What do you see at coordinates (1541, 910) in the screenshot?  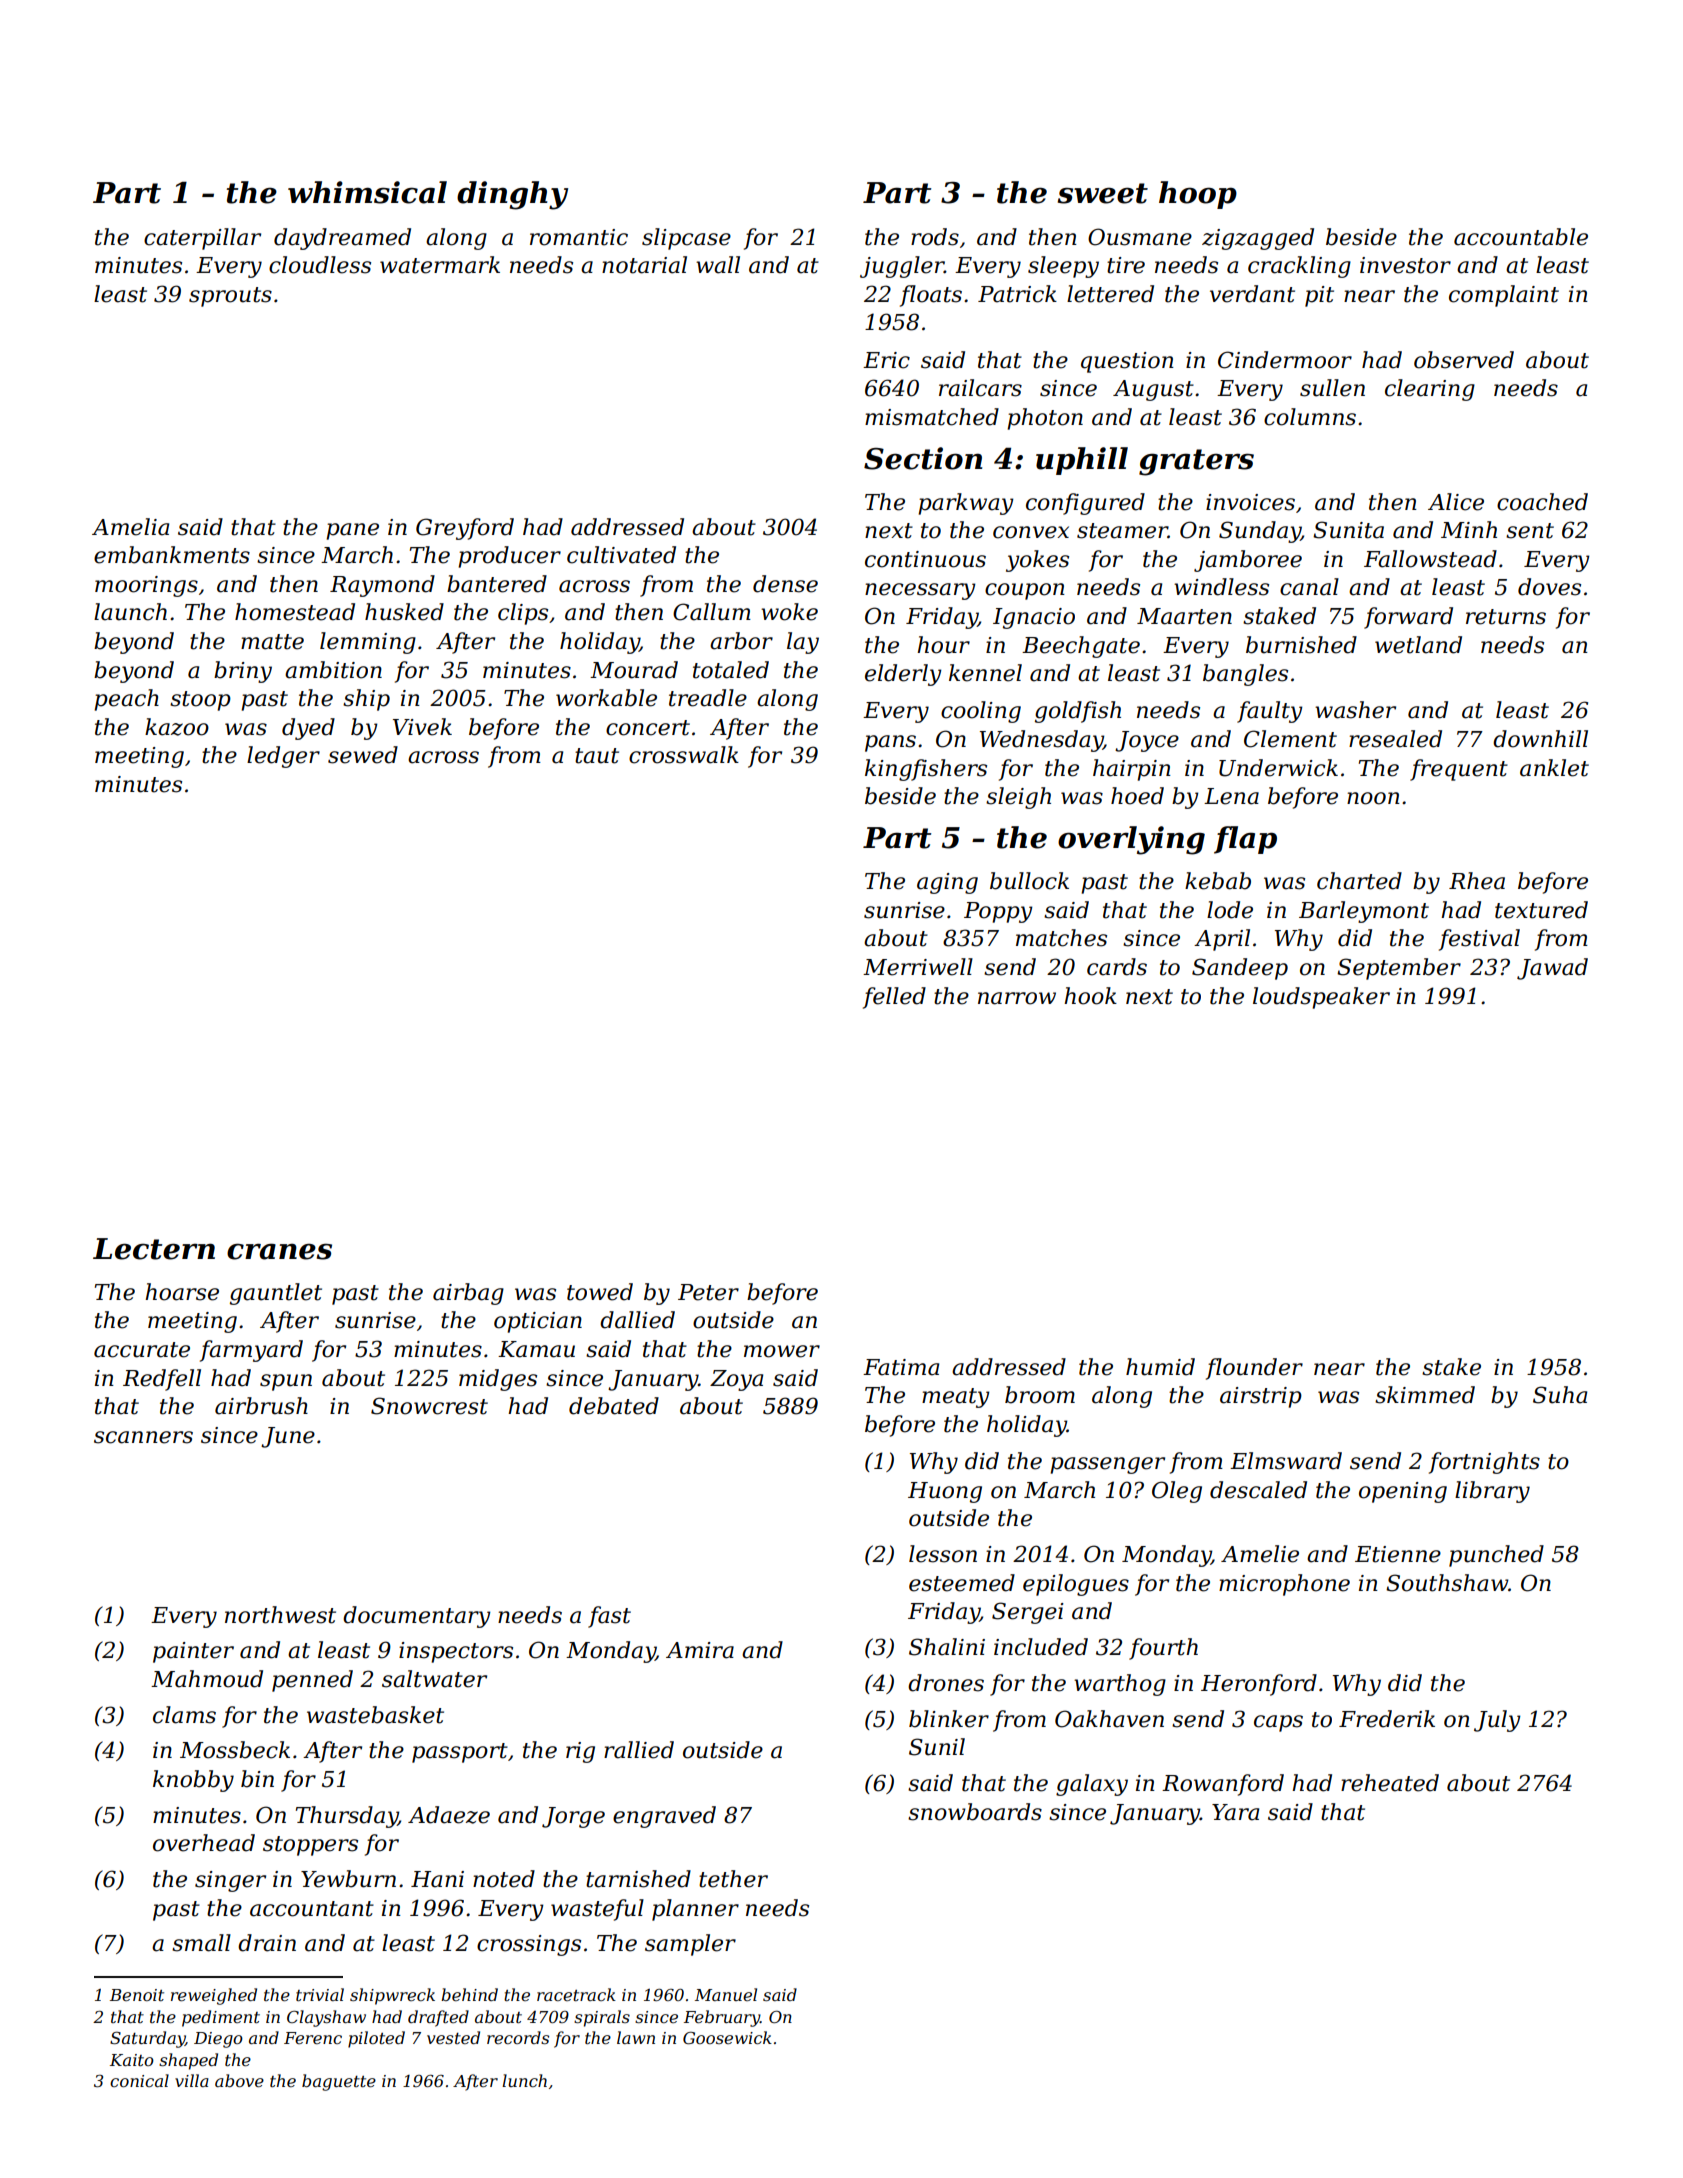 I see `textured` at bounding box center [1541, 910].
